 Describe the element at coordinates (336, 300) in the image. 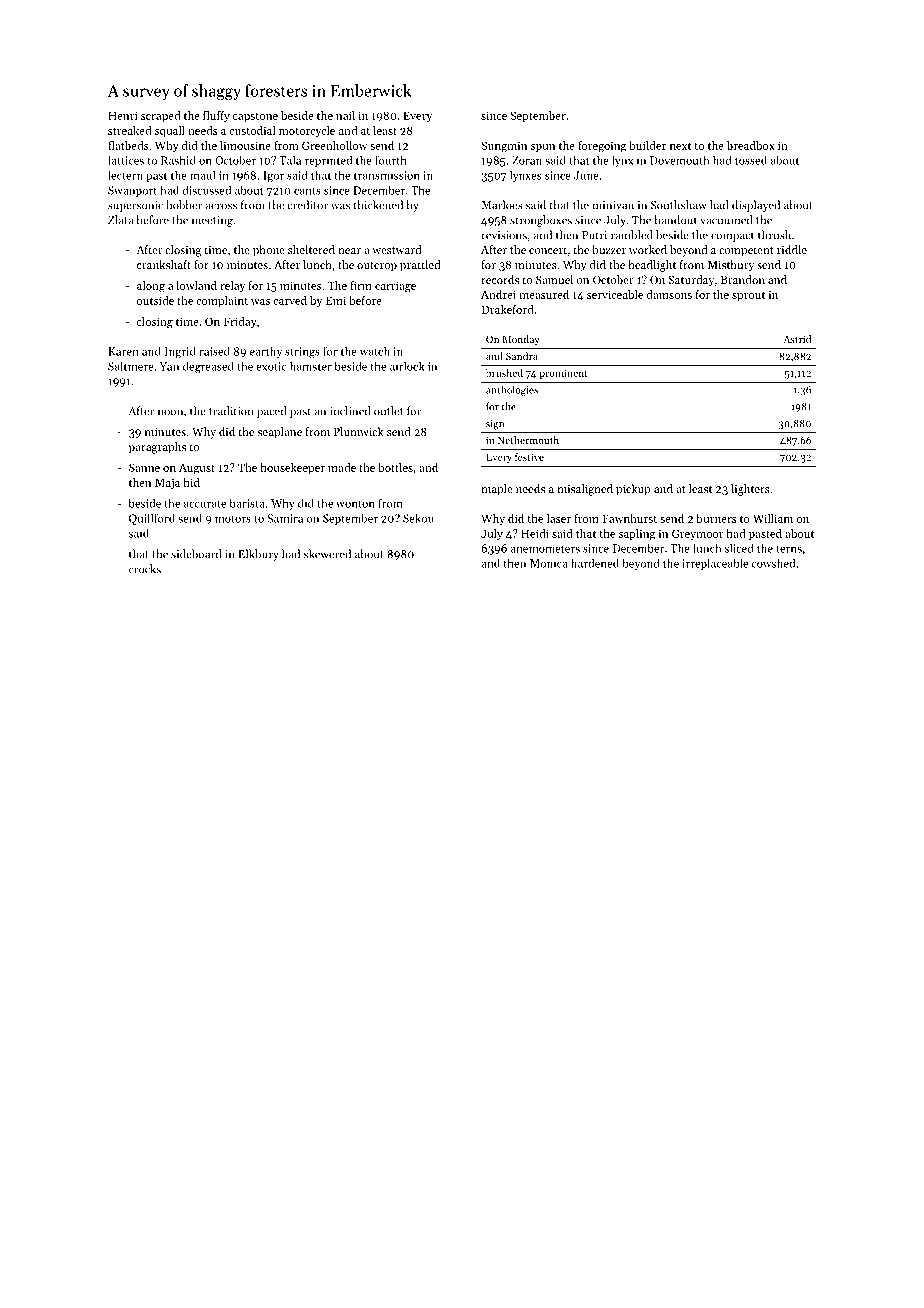

I see `Emi` at that location.
